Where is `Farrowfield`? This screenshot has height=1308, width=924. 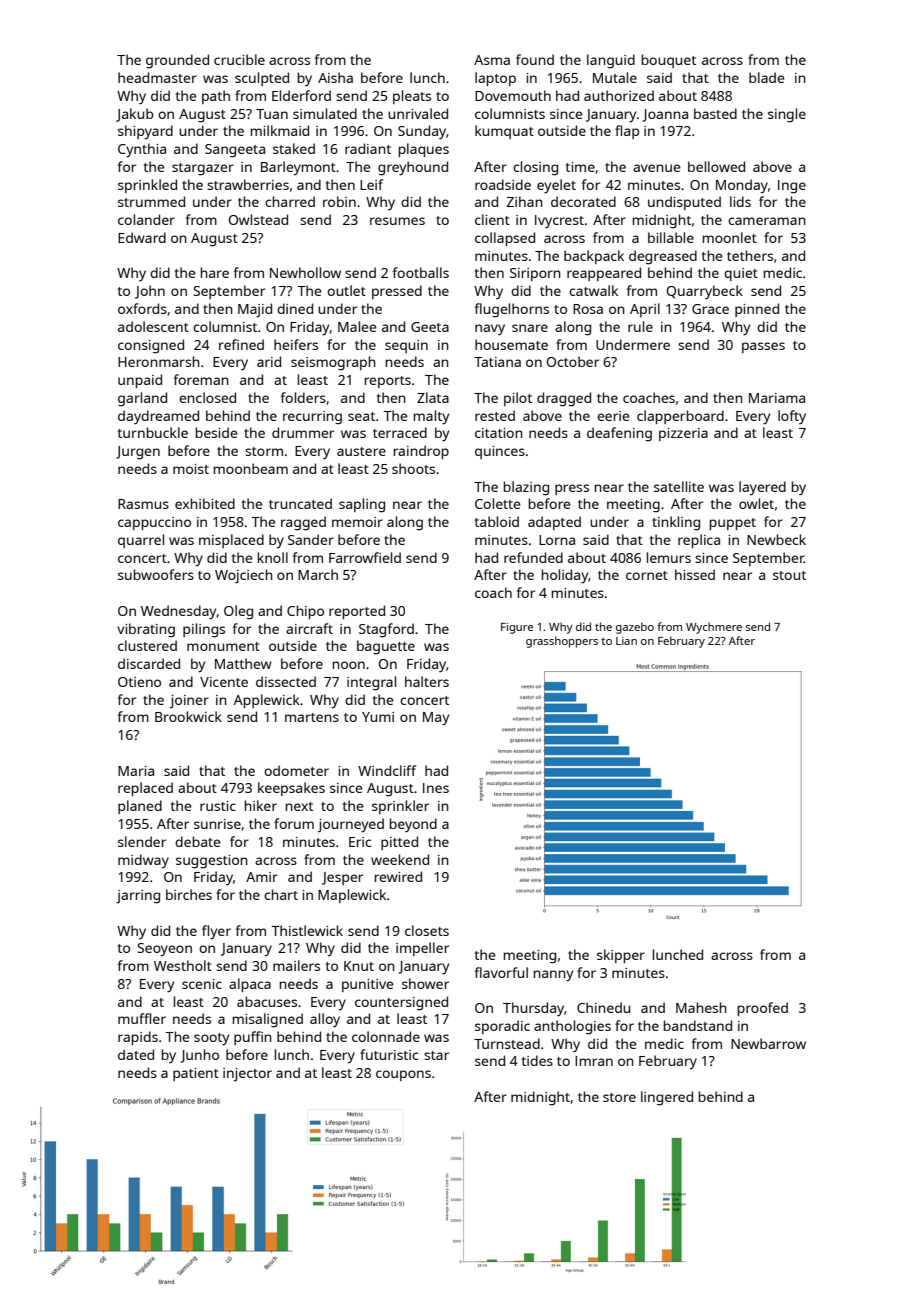
Farrowfield is located at coordinates (365, 557).
